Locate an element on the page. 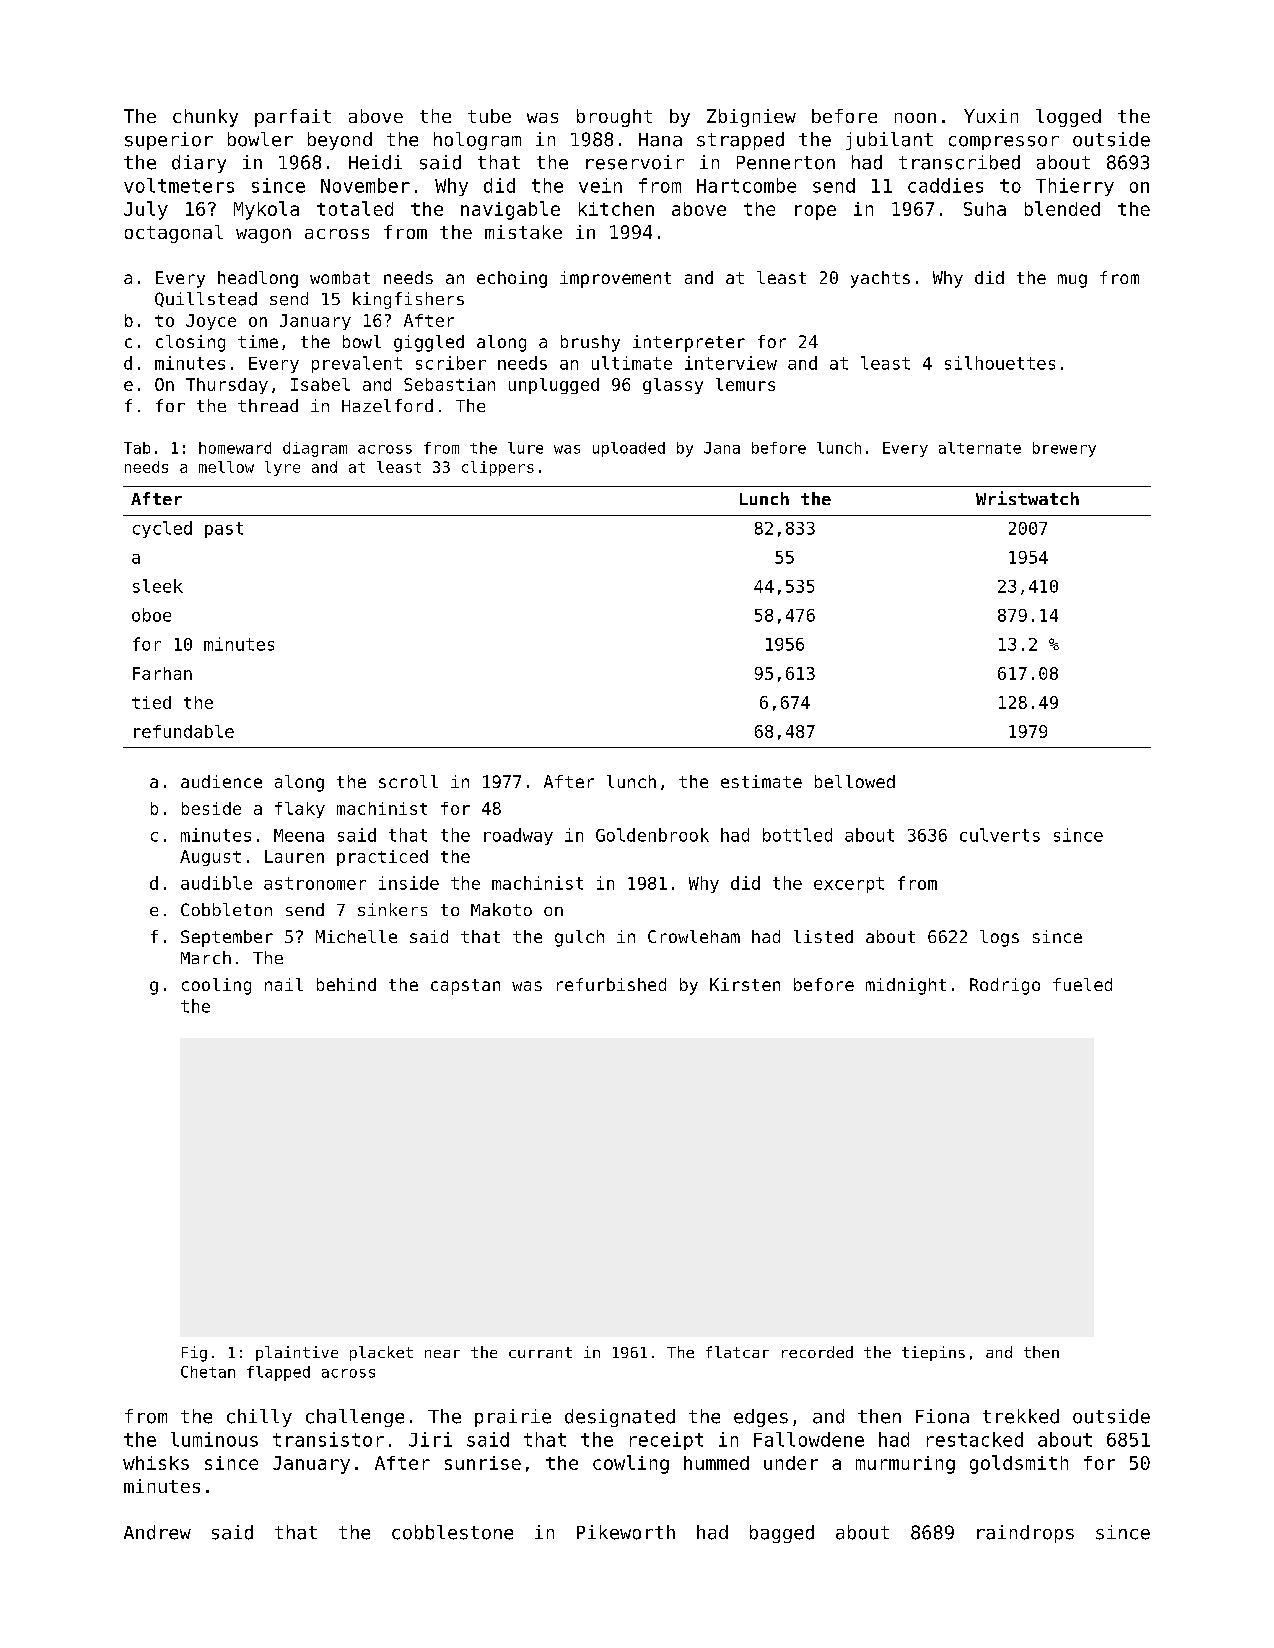  nail is located at coordinates (284, 984).
